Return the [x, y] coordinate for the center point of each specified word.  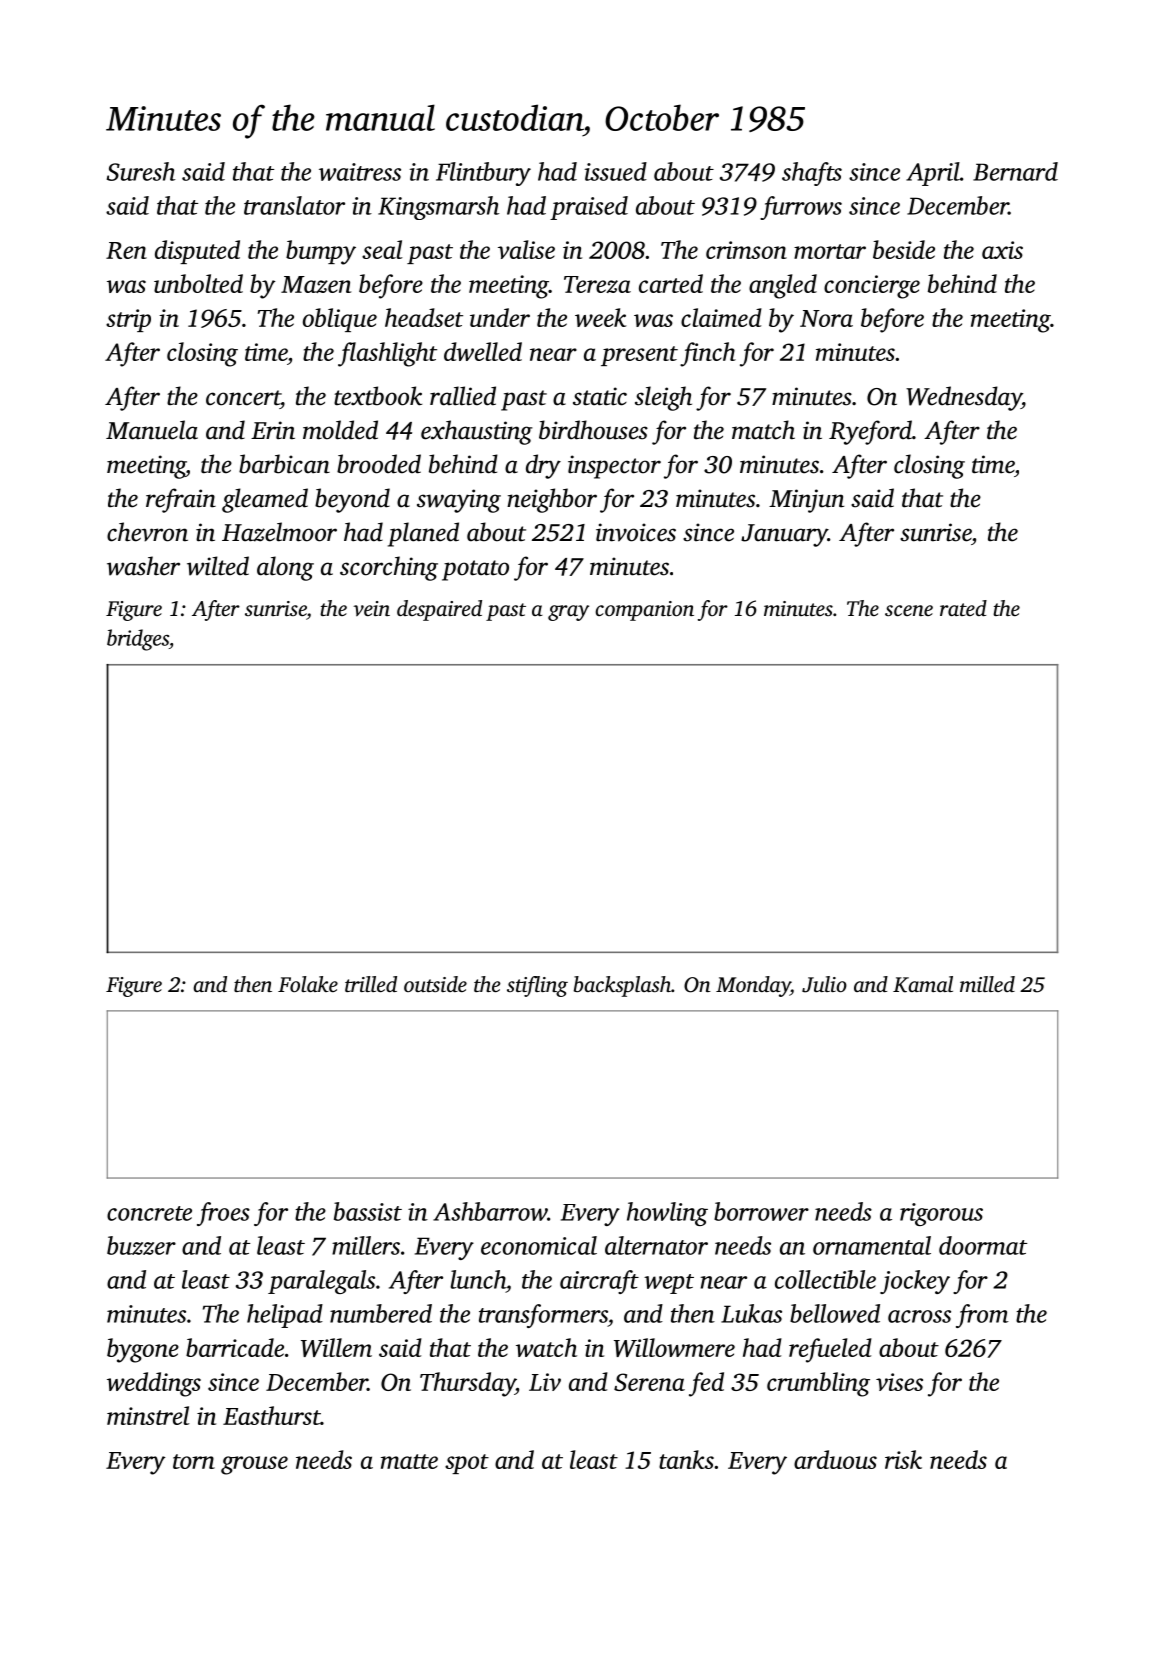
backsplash [622, 986]
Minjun [806, 501]
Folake [308, 984]
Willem [336, 1347]
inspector [614, 467]
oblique [340, 320]
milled [987, 984]
